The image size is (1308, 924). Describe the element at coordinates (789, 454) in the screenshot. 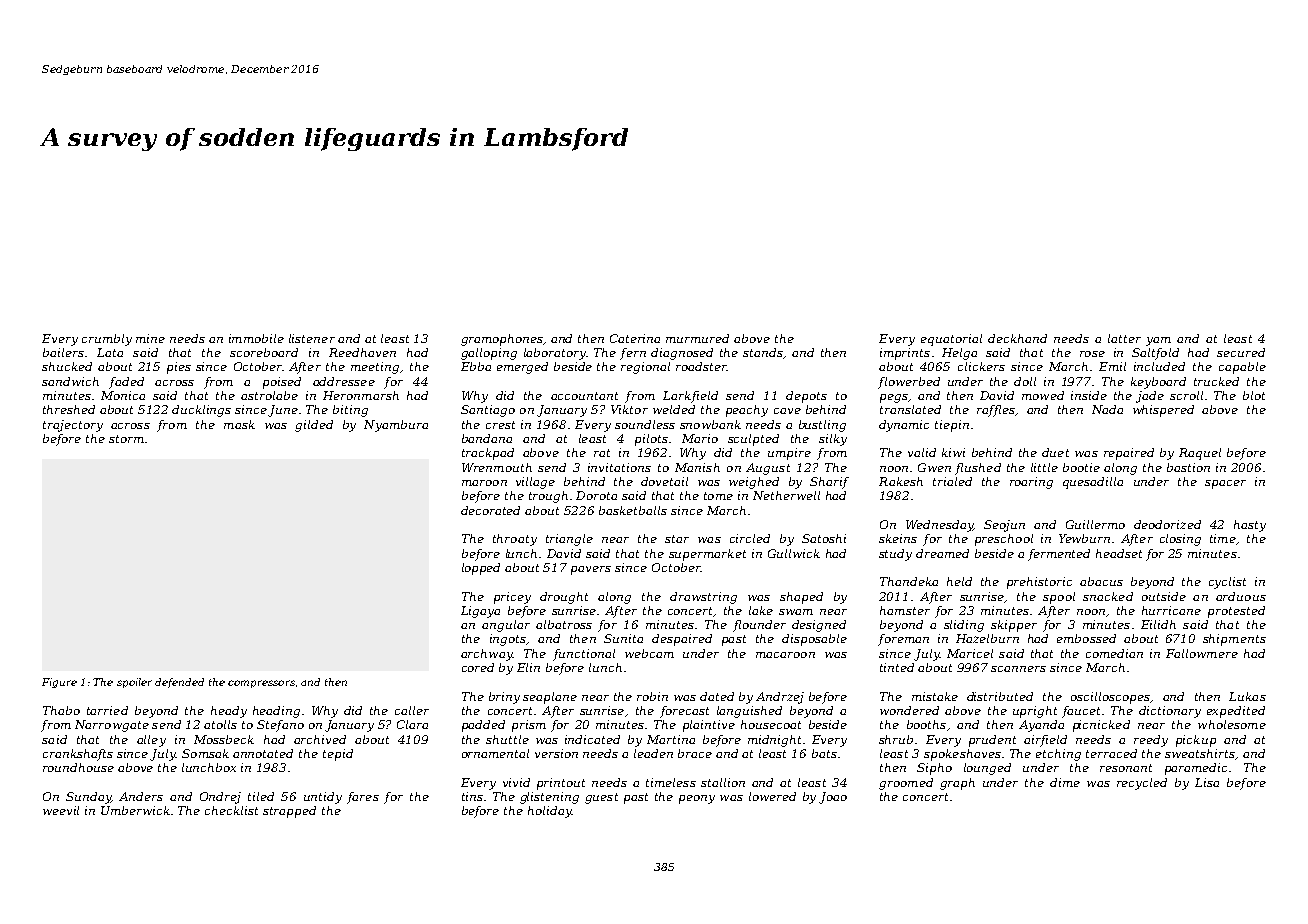

I see `umpire` at that location.
